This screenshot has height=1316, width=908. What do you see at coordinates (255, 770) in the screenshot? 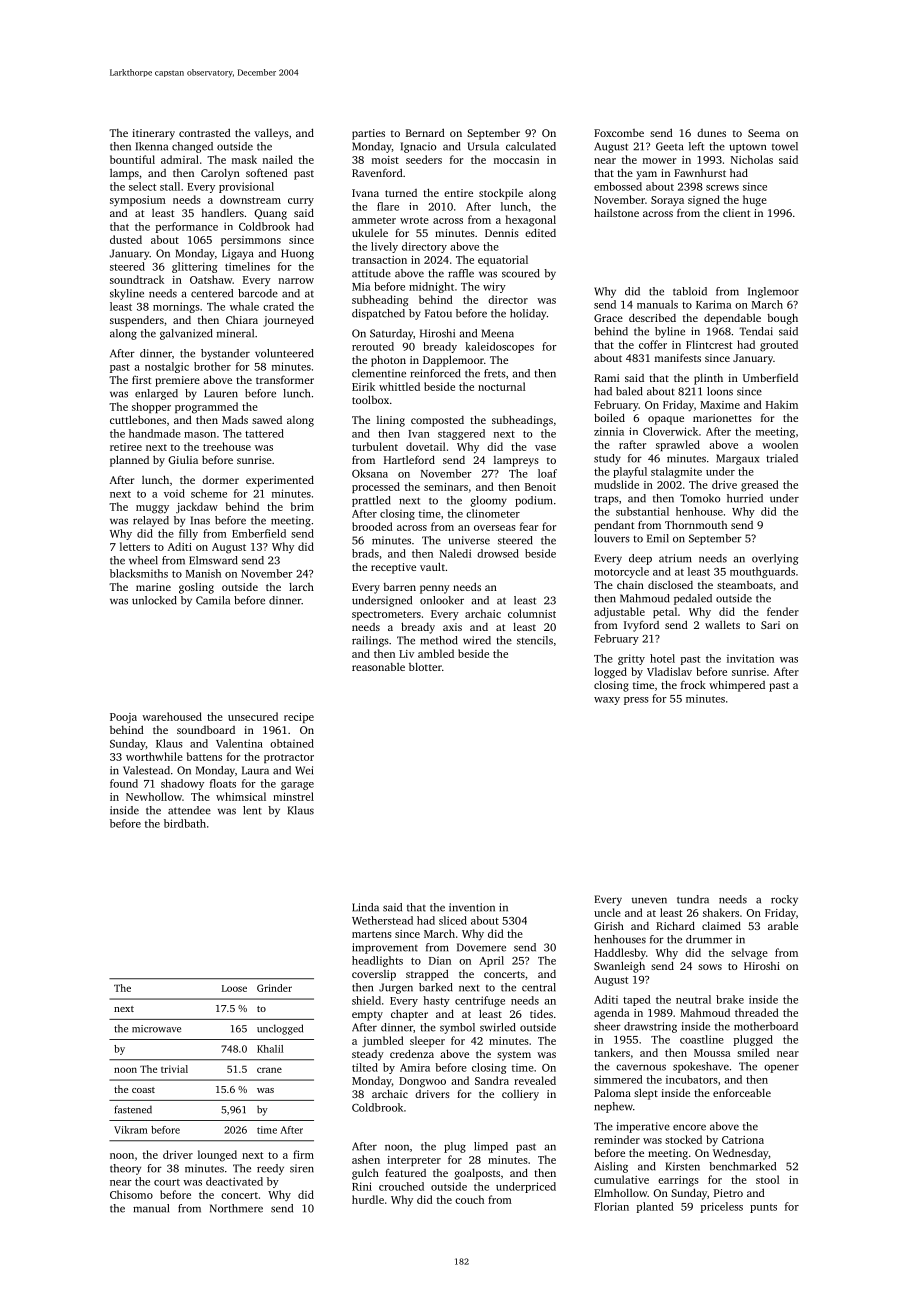
I see `Laura` at bounding box center [255, 770].
